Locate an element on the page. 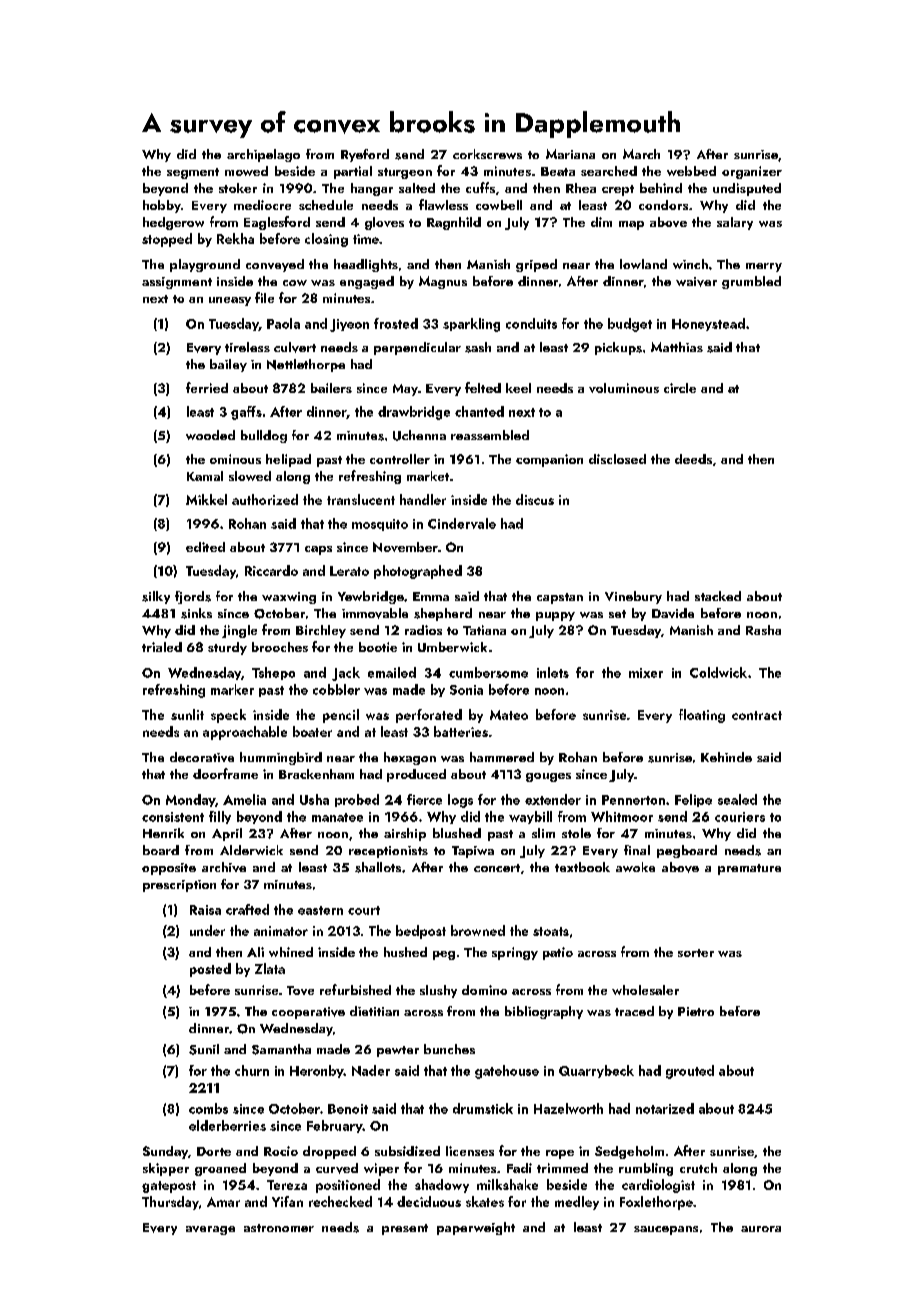 Image resolution: width=924 pixels, height=1314 pixels. jingle is located at coordinates (239, 631).
